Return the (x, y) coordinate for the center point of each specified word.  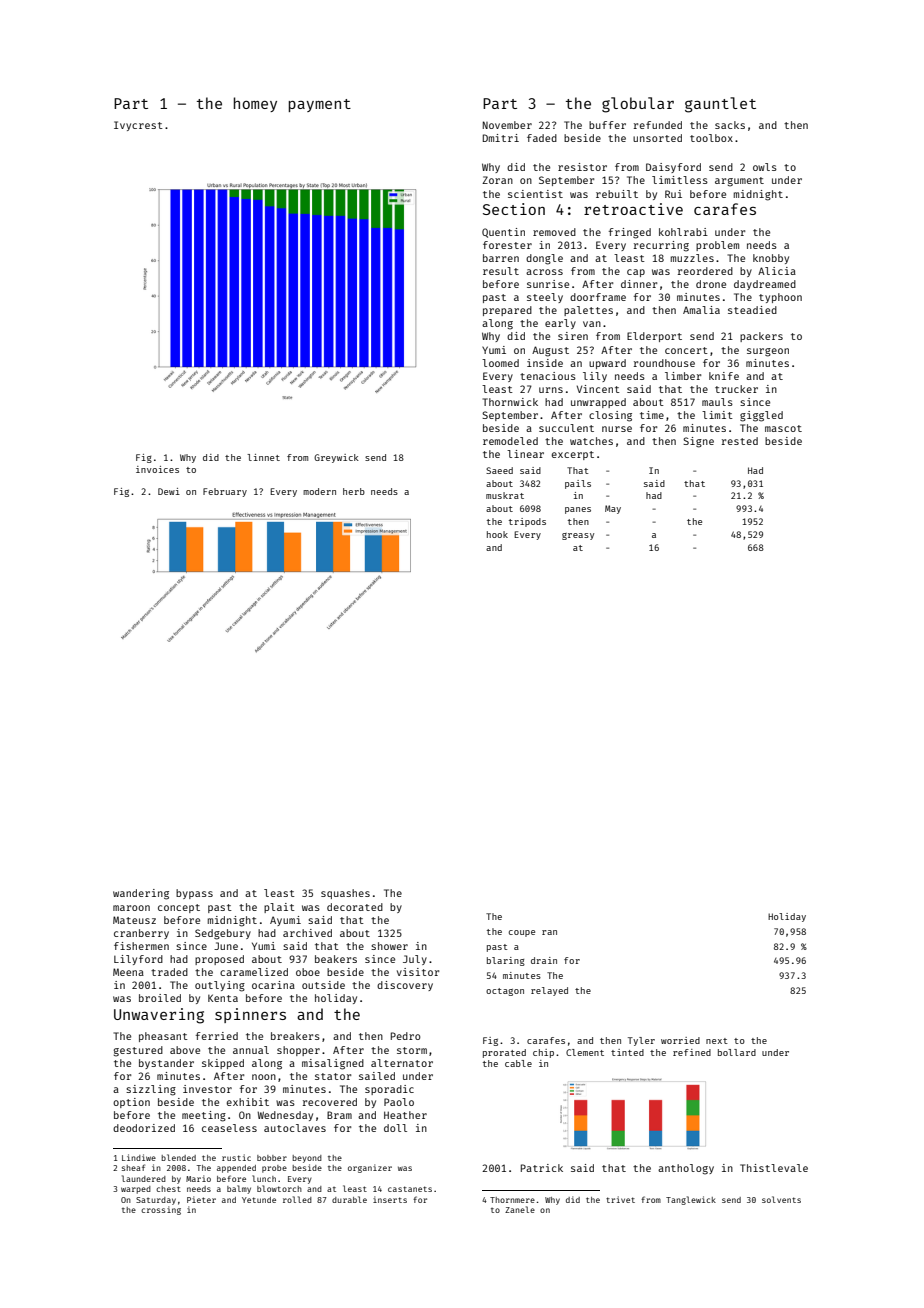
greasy (578, 536)
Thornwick (510, 402)
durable (349, 1199)
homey (255, 104)
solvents (781, 1199)
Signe (698, 442)
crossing (161, 1210)
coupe (522, 933)
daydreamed (765, 285)
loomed (500, 363)
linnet (263, 457)
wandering (141, 894)
